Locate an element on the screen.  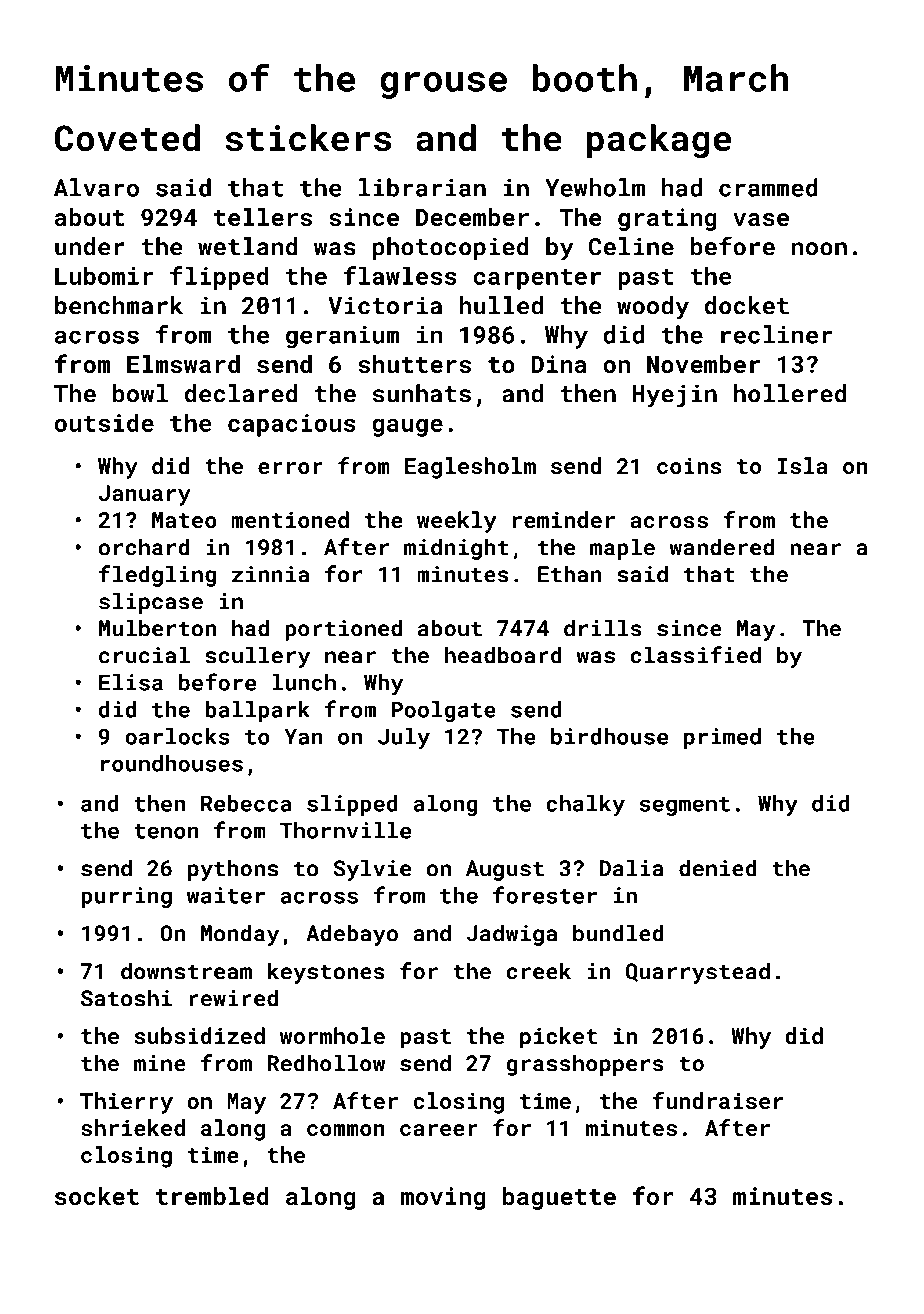
Quarrystead is located at coordinates (698, 973).
